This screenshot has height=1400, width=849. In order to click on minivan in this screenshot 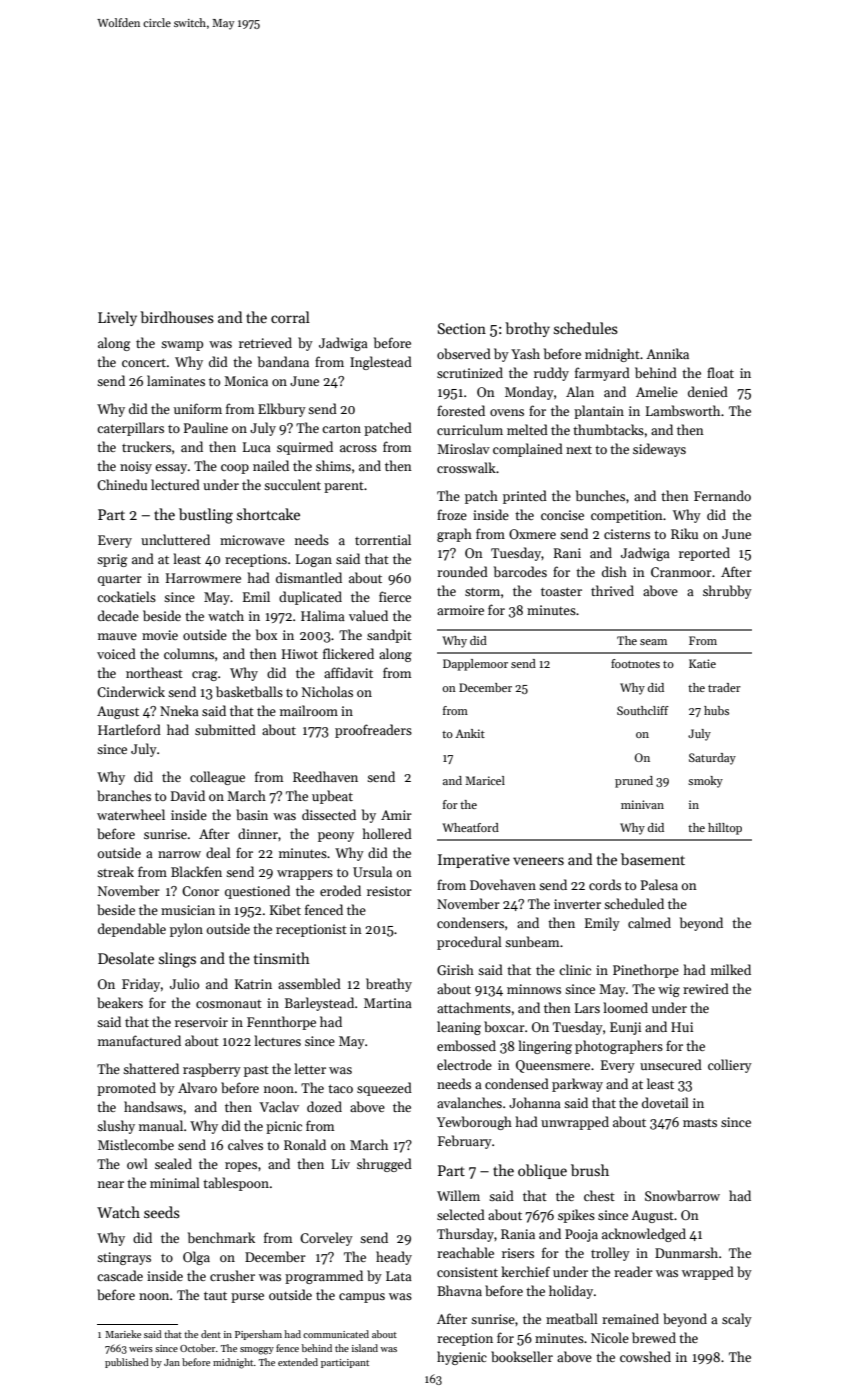, I will do `click(642, 804)`.
